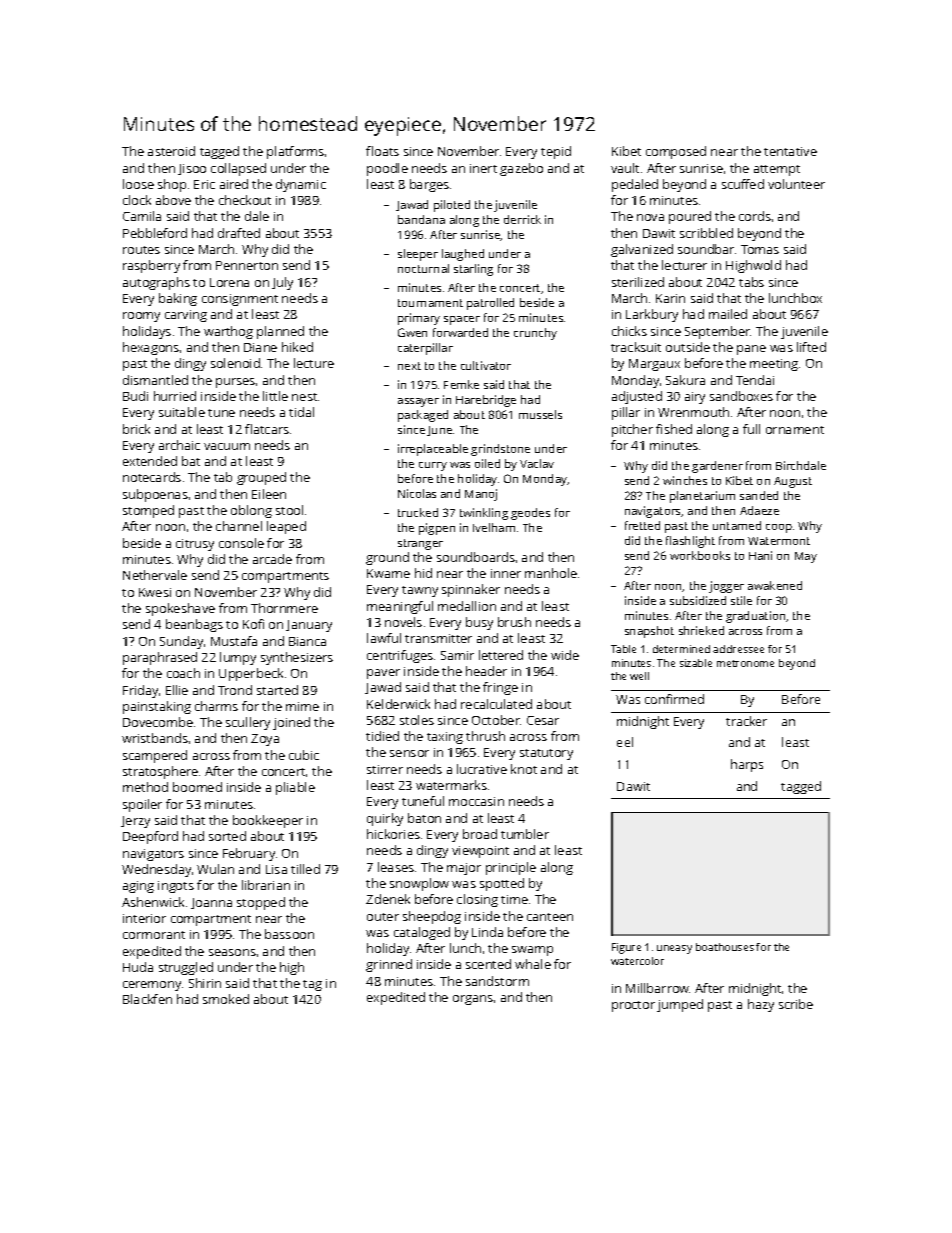 Image resolution: width=952 pixels, height=1233 pixels. What do you see at coordinates (795, 430) in the image?
I see `ornament` at bounding box center [795, 430].
